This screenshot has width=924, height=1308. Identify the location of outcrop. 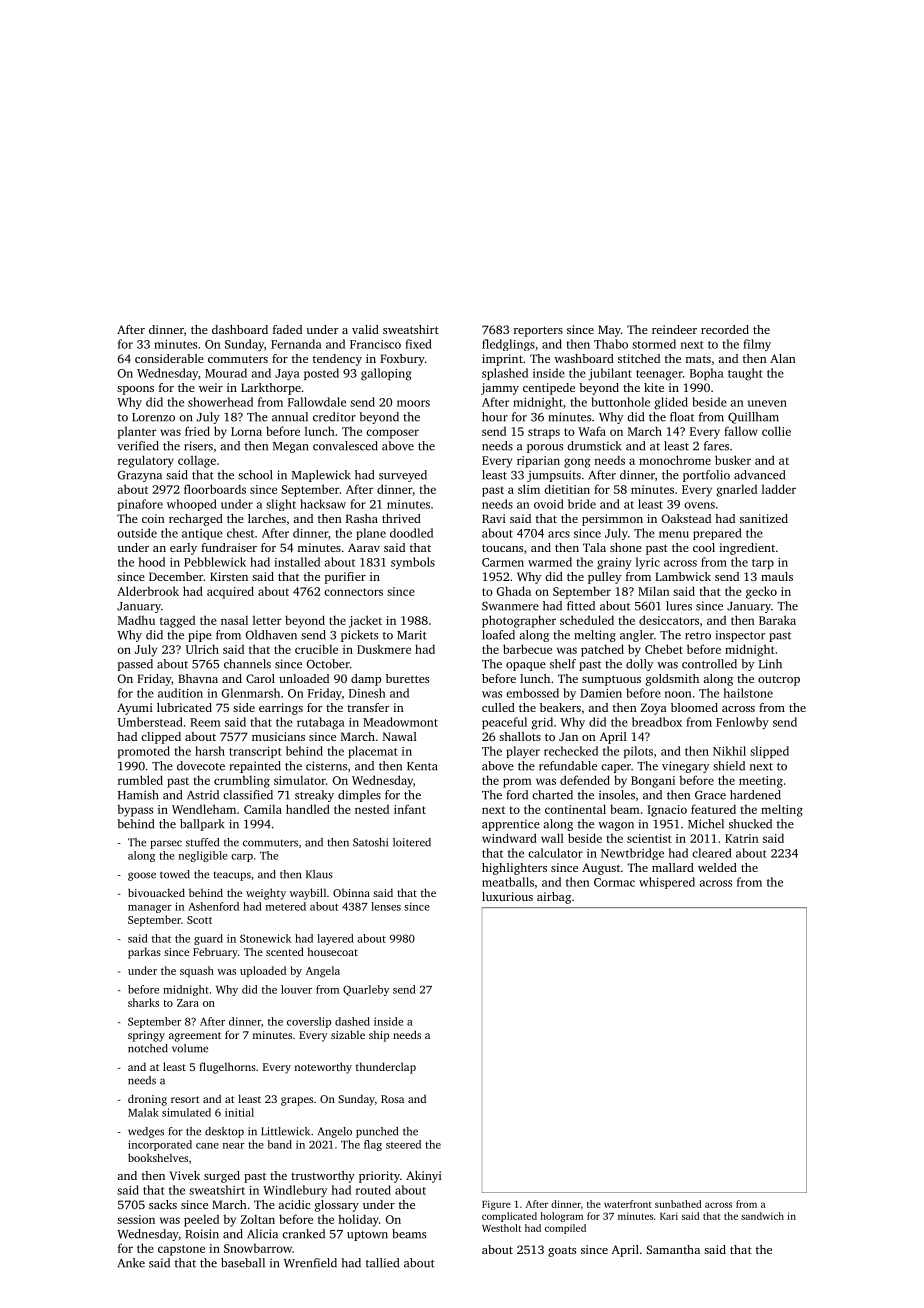
(779, 681).
